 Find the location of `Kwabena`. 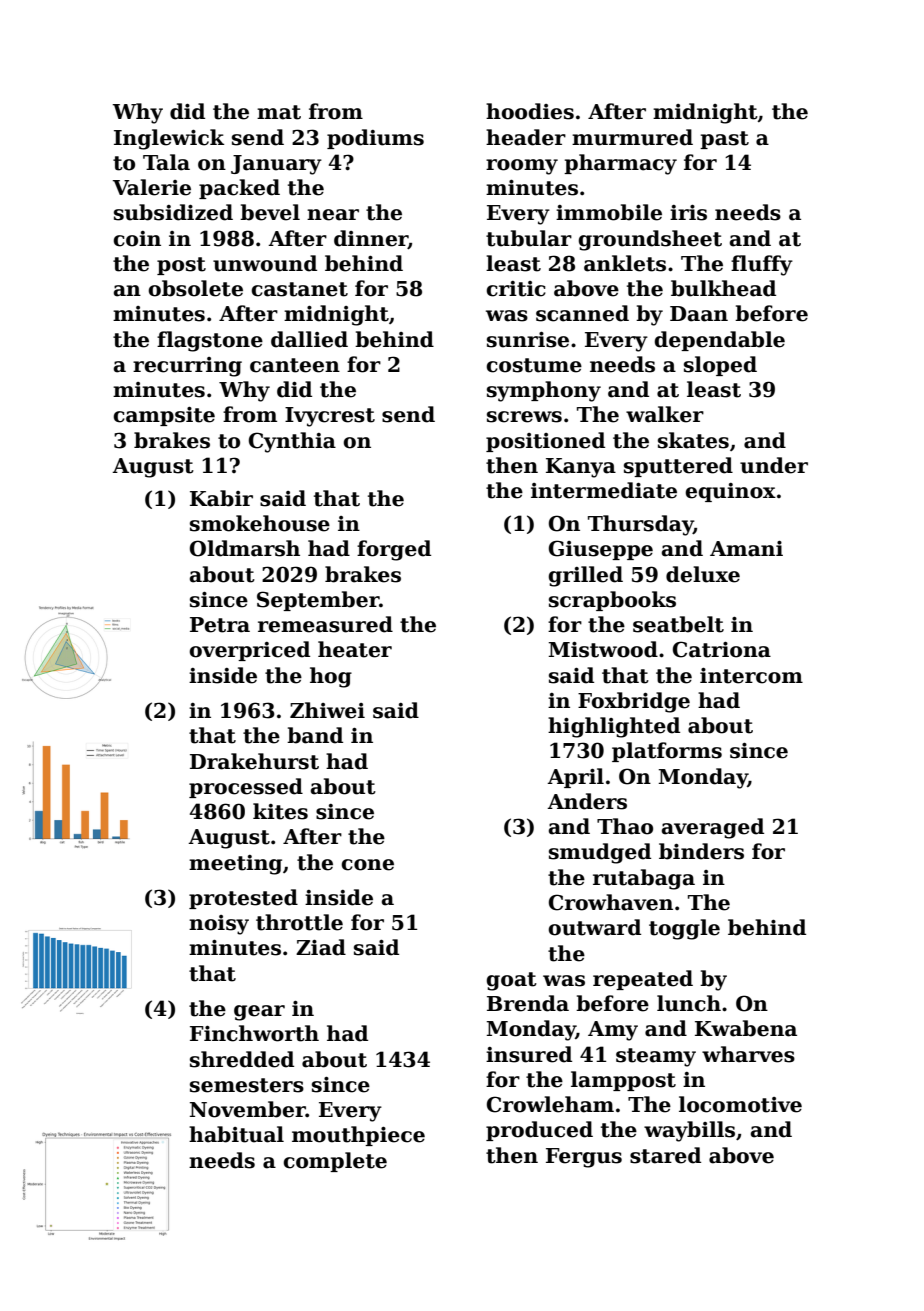

Kwabena is located at coordinates (746, 1028).
